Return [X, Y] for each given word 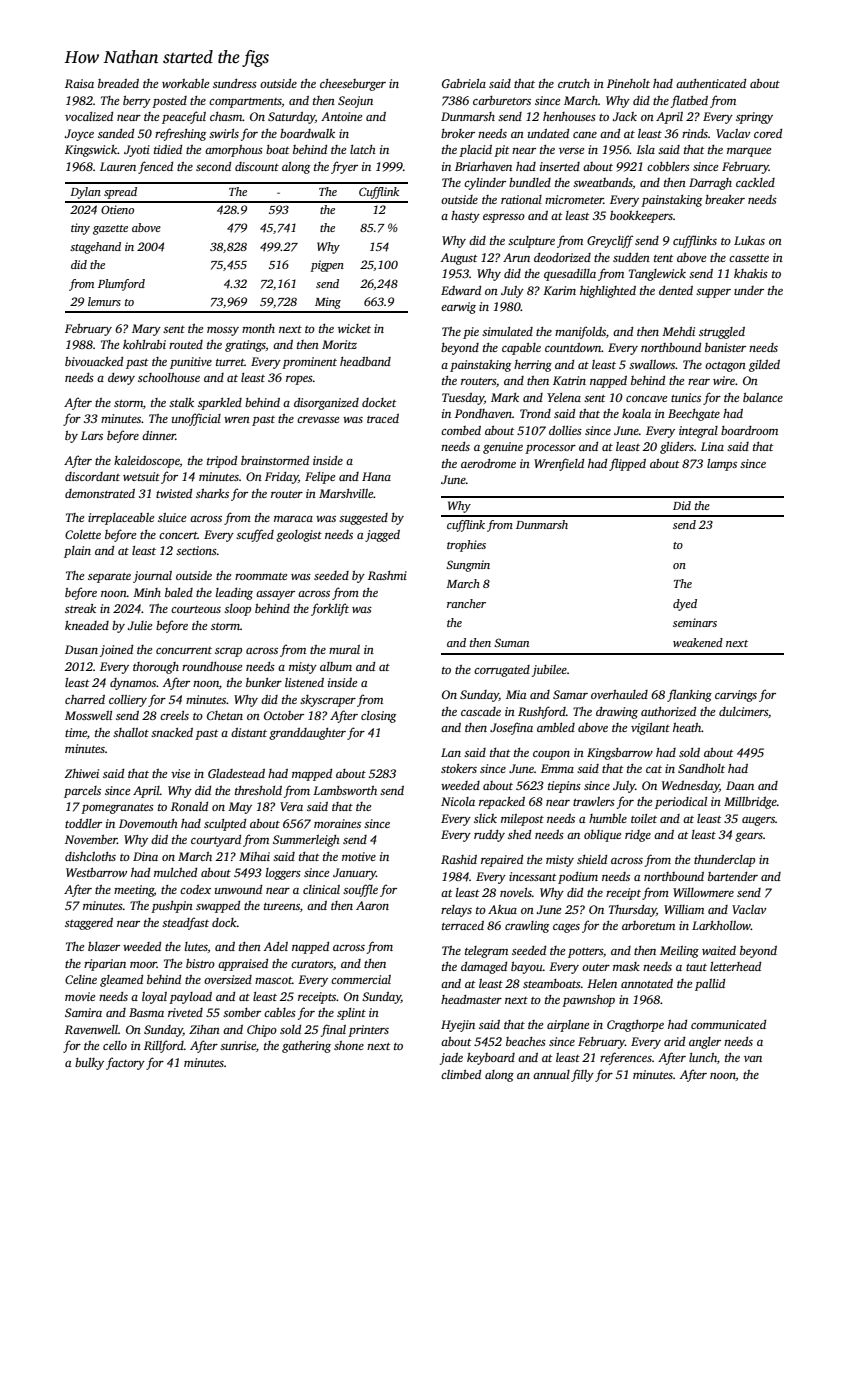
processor [550, 449]
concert [178, 535]
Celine [81, 979]
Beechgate [694, 415]
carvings [736, 696]
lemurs [104, 301]
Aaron [372, 905]
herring [533, 366]
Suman [511, 642]
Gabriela [464, 83]
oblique [602, 836]
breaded [118, 83]
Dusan [81, 649]
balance [763, 397]
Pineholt [628, 83]
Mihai [254, 856]
